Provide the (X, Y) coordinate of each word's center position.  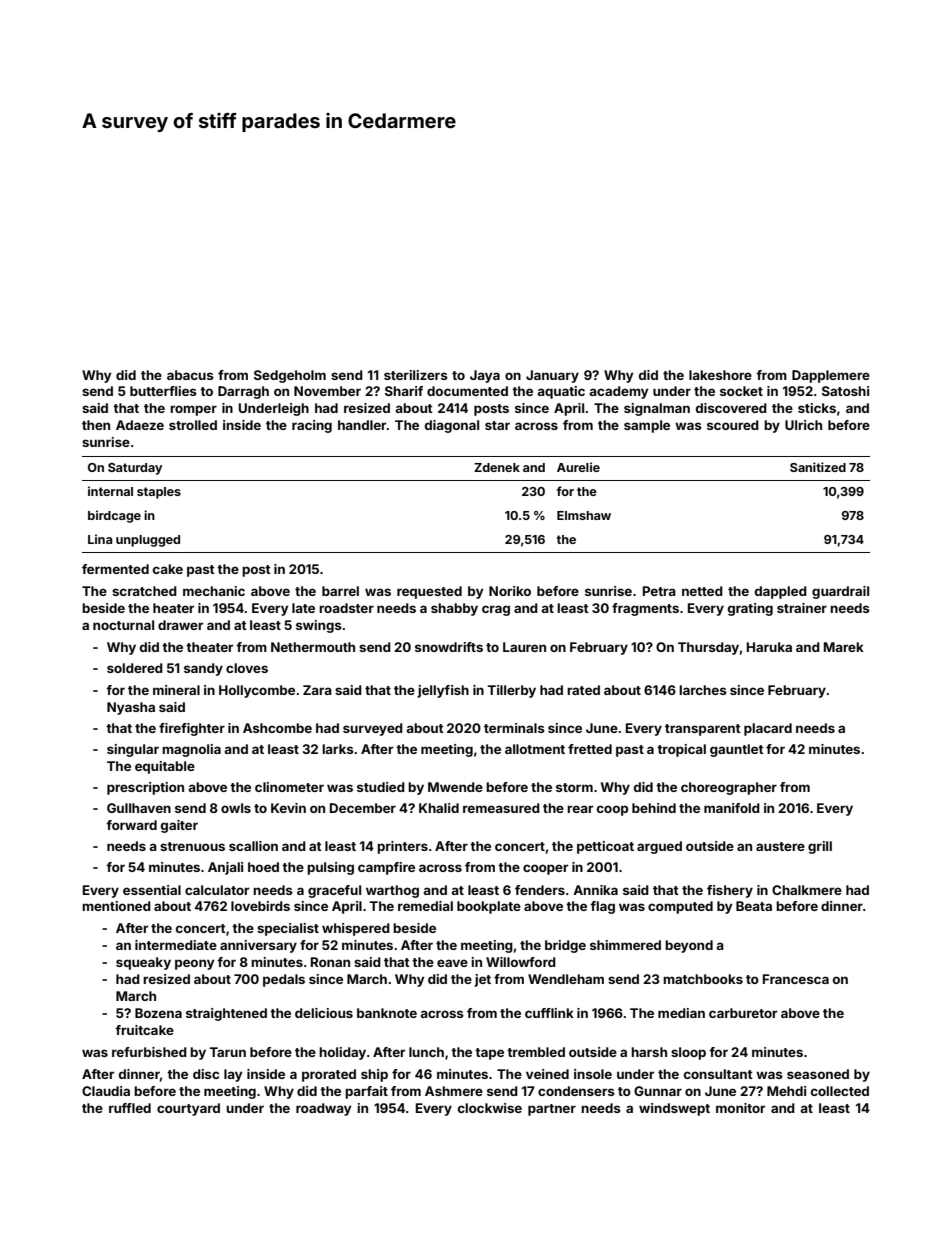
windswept (674, 1109)
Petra (659, 591)
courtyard (188, 1109)
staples (159, 493)
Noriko (510, 591)
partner (552, 1110)
